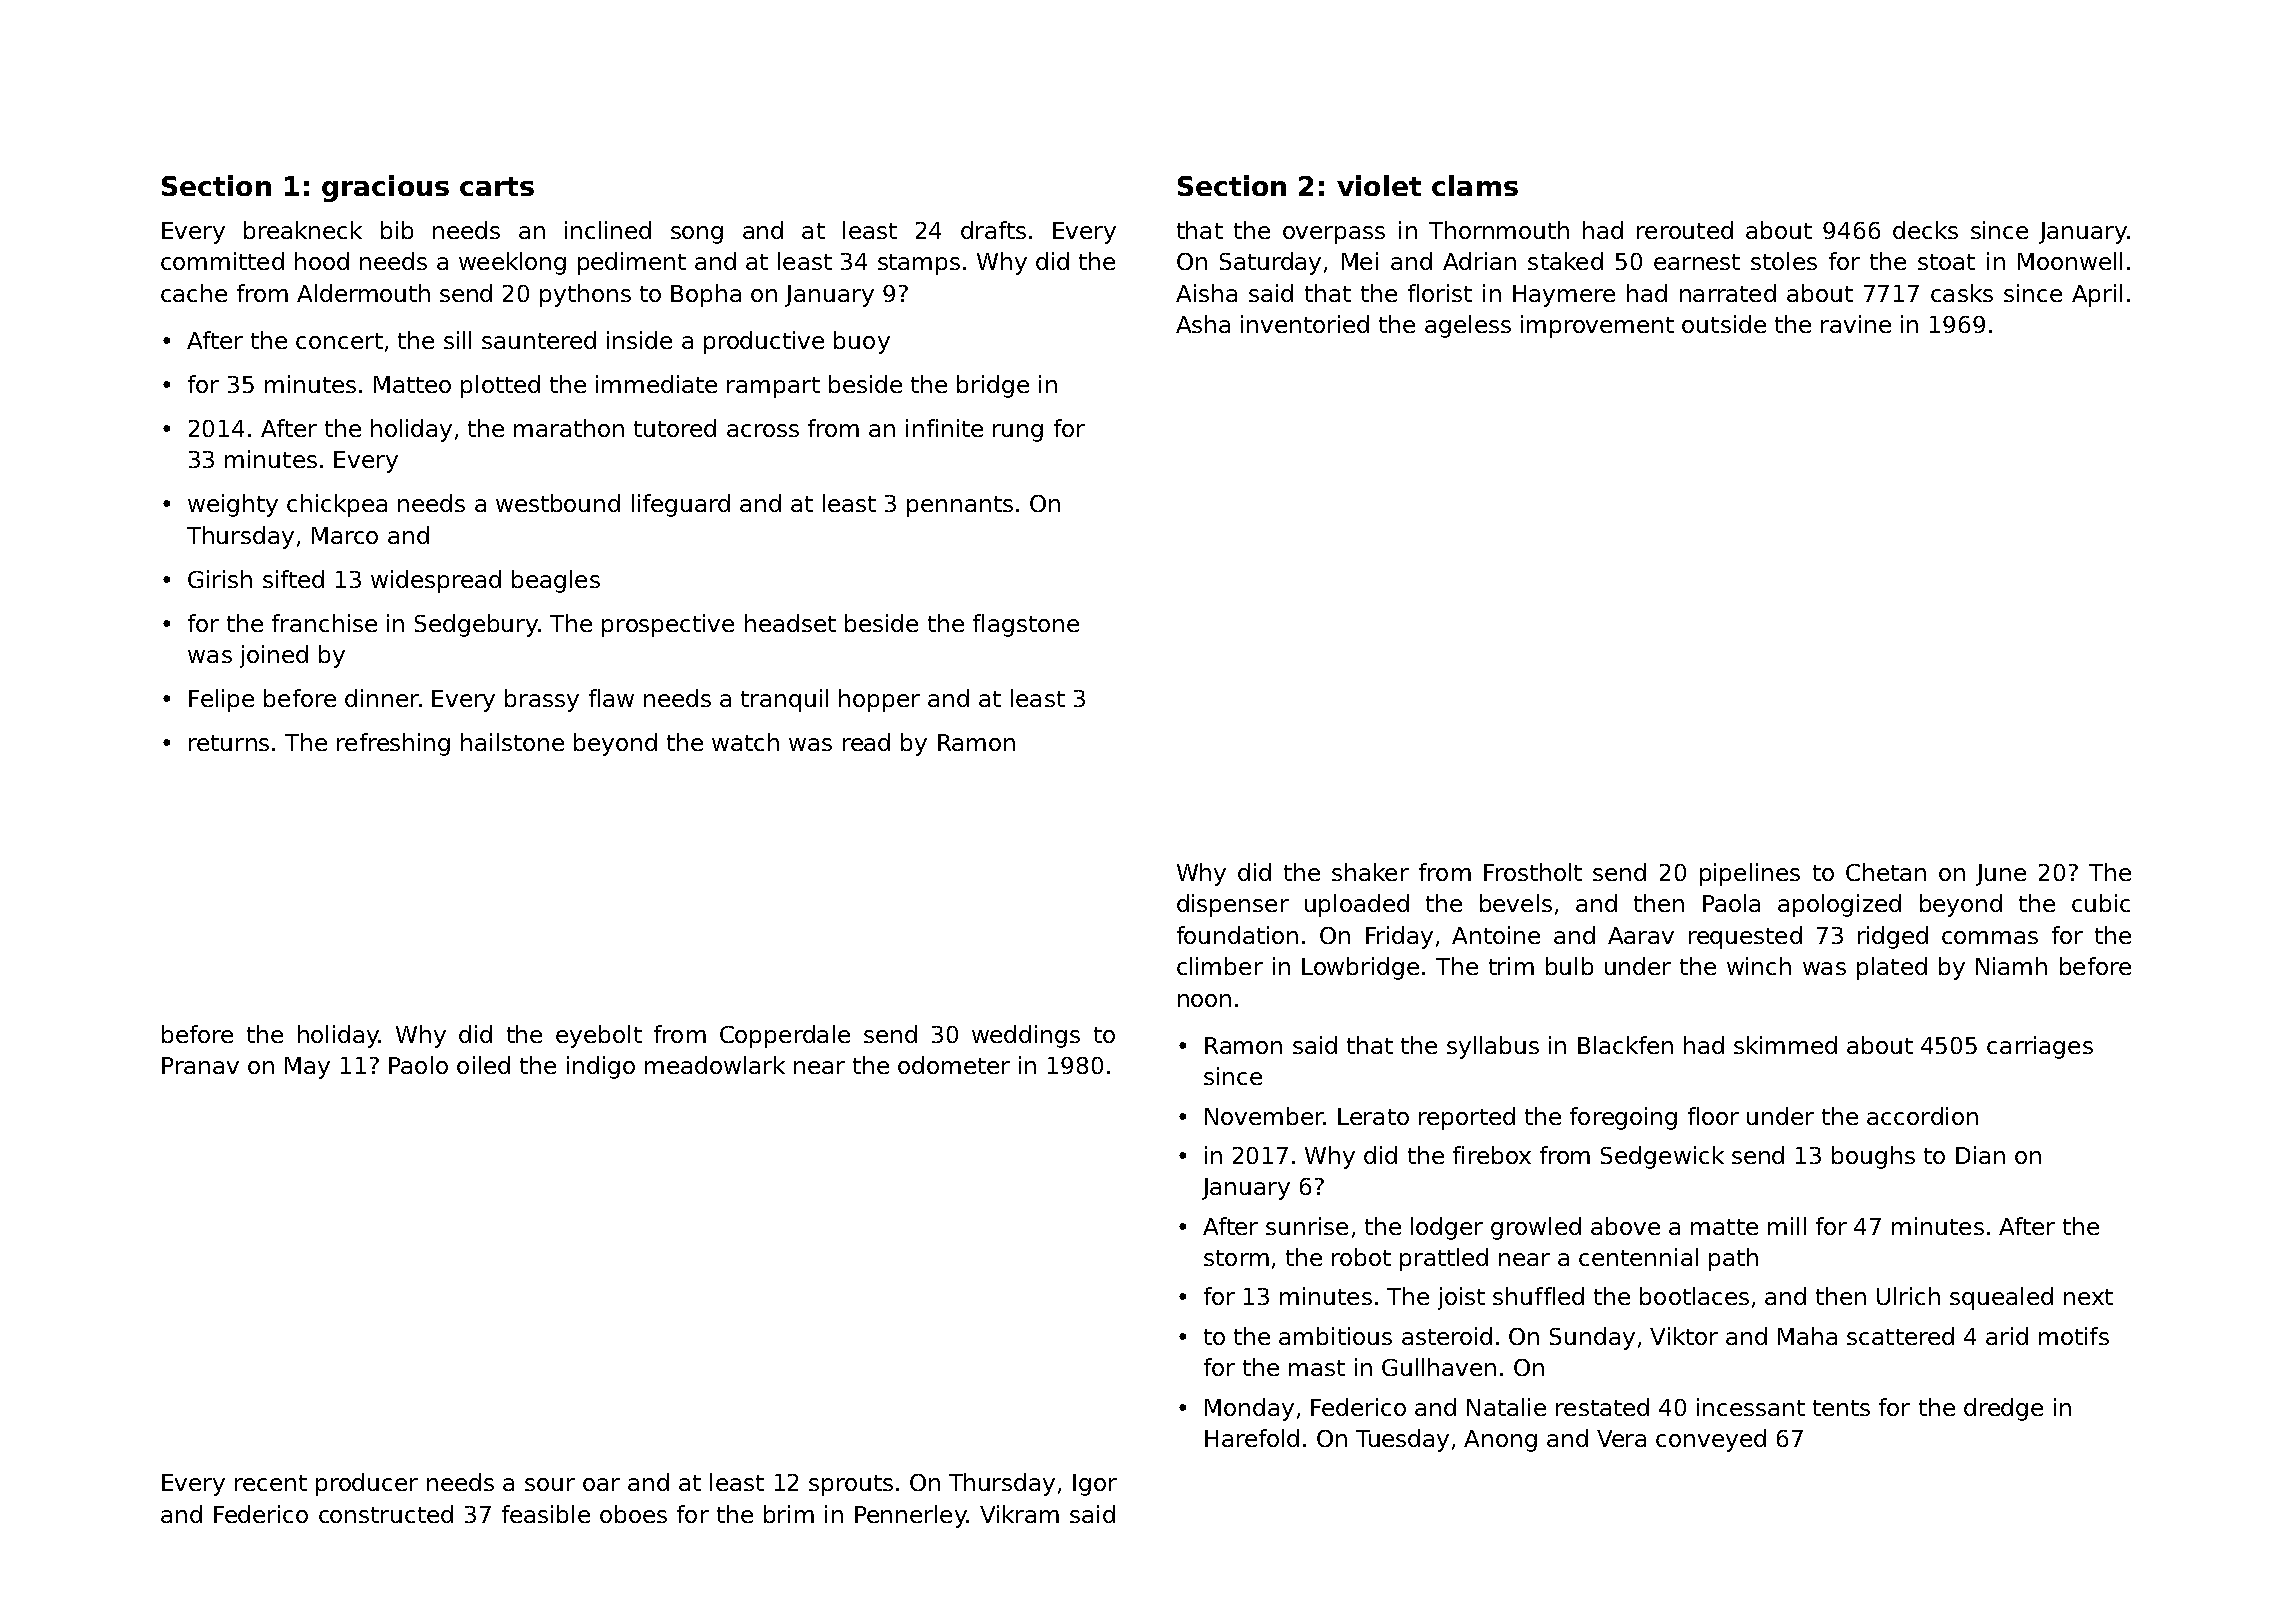  What do you see at coordinates (307, 1068) in the screenshot?
I see `May` at bounding box center [307, 1068].
